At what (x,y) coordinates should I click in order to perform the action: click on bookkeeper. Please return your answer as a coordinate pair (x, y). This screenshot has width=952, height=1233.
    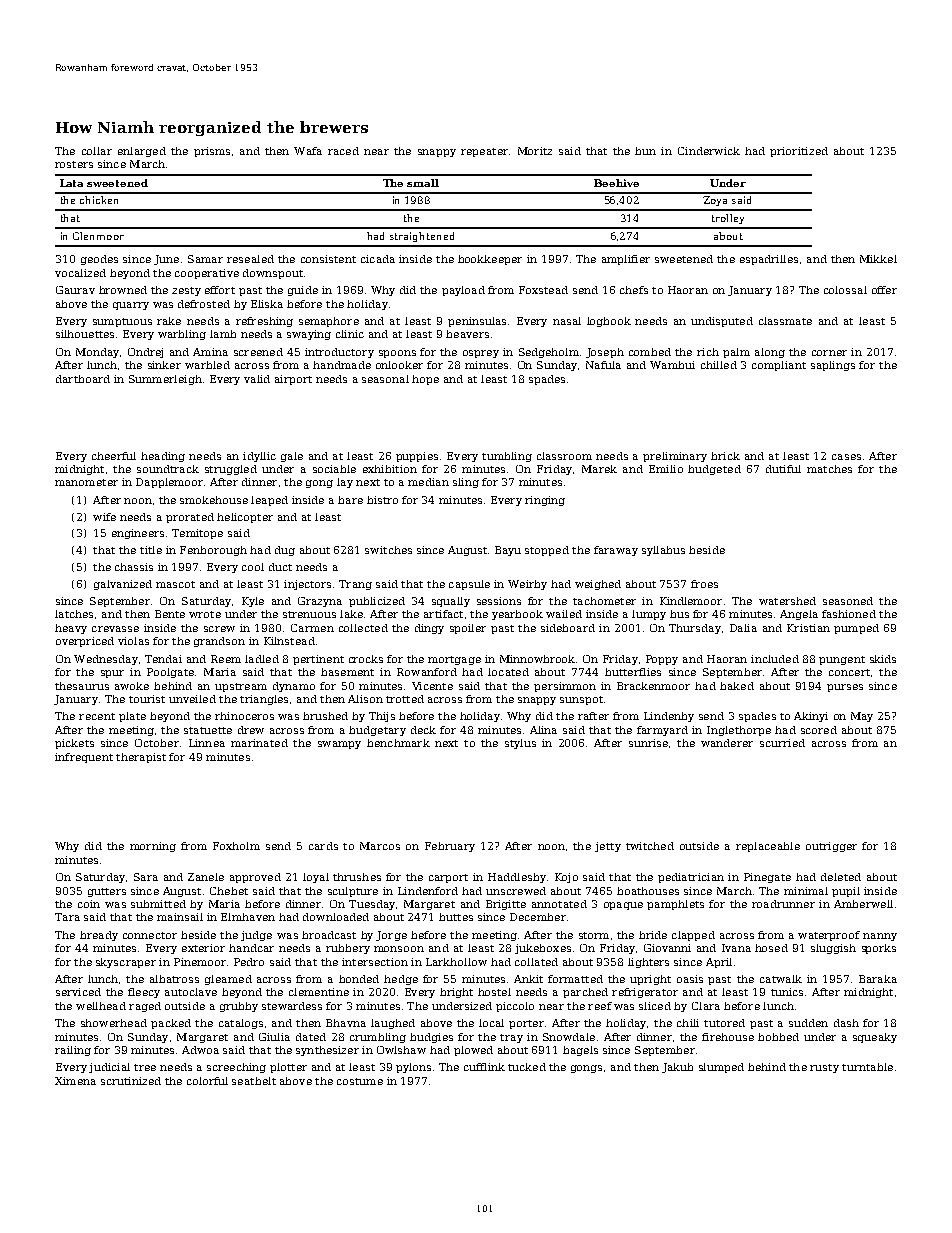
    Looking at the image, I should click on (490, 260).
